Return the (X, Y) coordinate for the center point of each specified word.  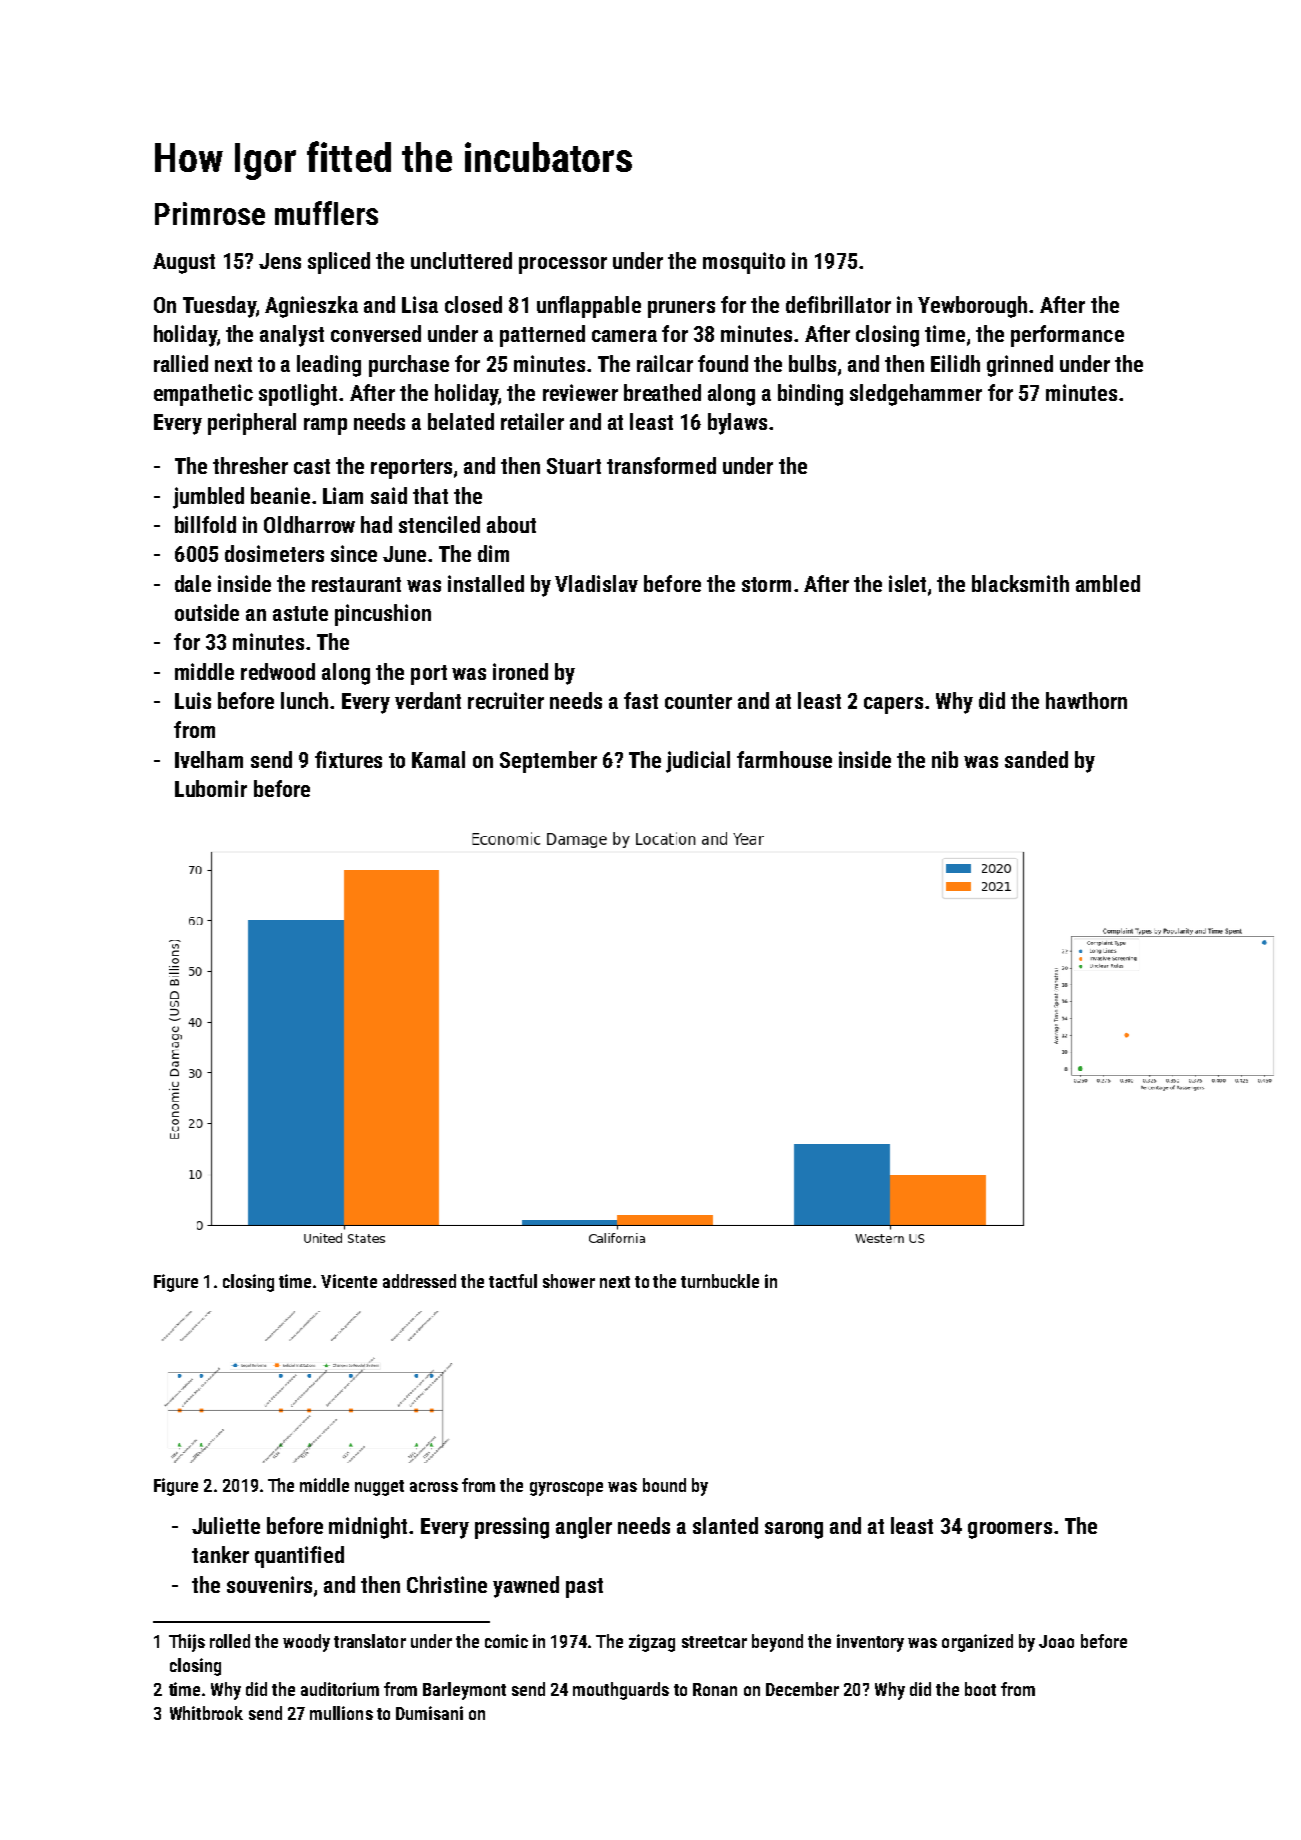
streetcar (714, 1642)
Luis (193, 700)
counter (698, 701)
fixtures (348, 759)
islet (907, 583)
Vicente (349, 1281)
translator (370, 1641)
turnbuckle (720, 1281)
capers (893, 705)
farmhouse (784, 759)
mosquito (744, 263)
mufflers (326, 213)
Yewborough (972, 307)
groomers (1010, 1530)
